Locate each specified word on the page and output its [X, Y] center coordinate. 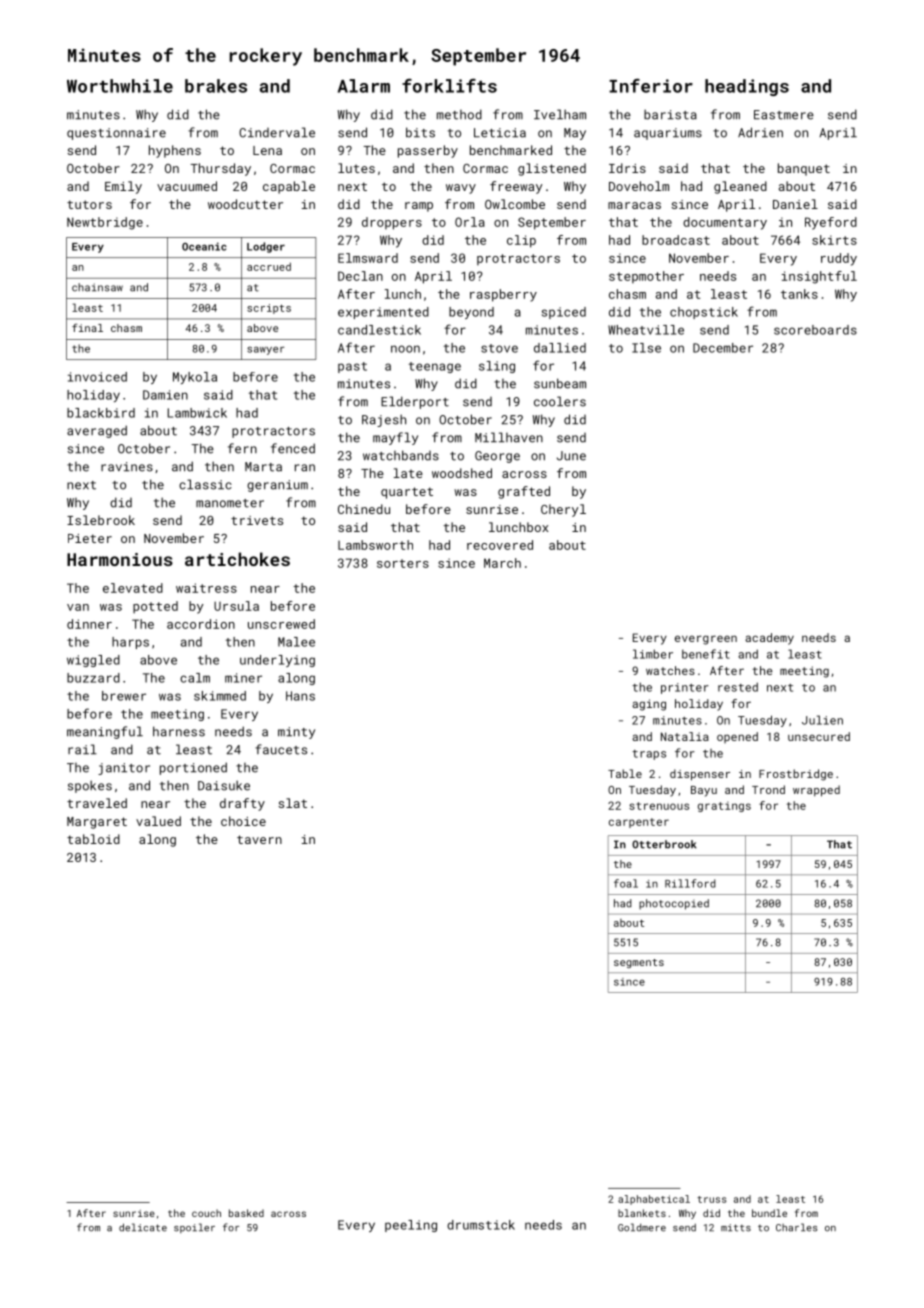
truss [712, 1199]
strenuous [659, 806]
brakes [216, 86]
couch [206, 1213]
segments [639, 963]
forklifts [449, 86]
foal [626, 883]
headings [747, 87]
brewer [124, 696]
